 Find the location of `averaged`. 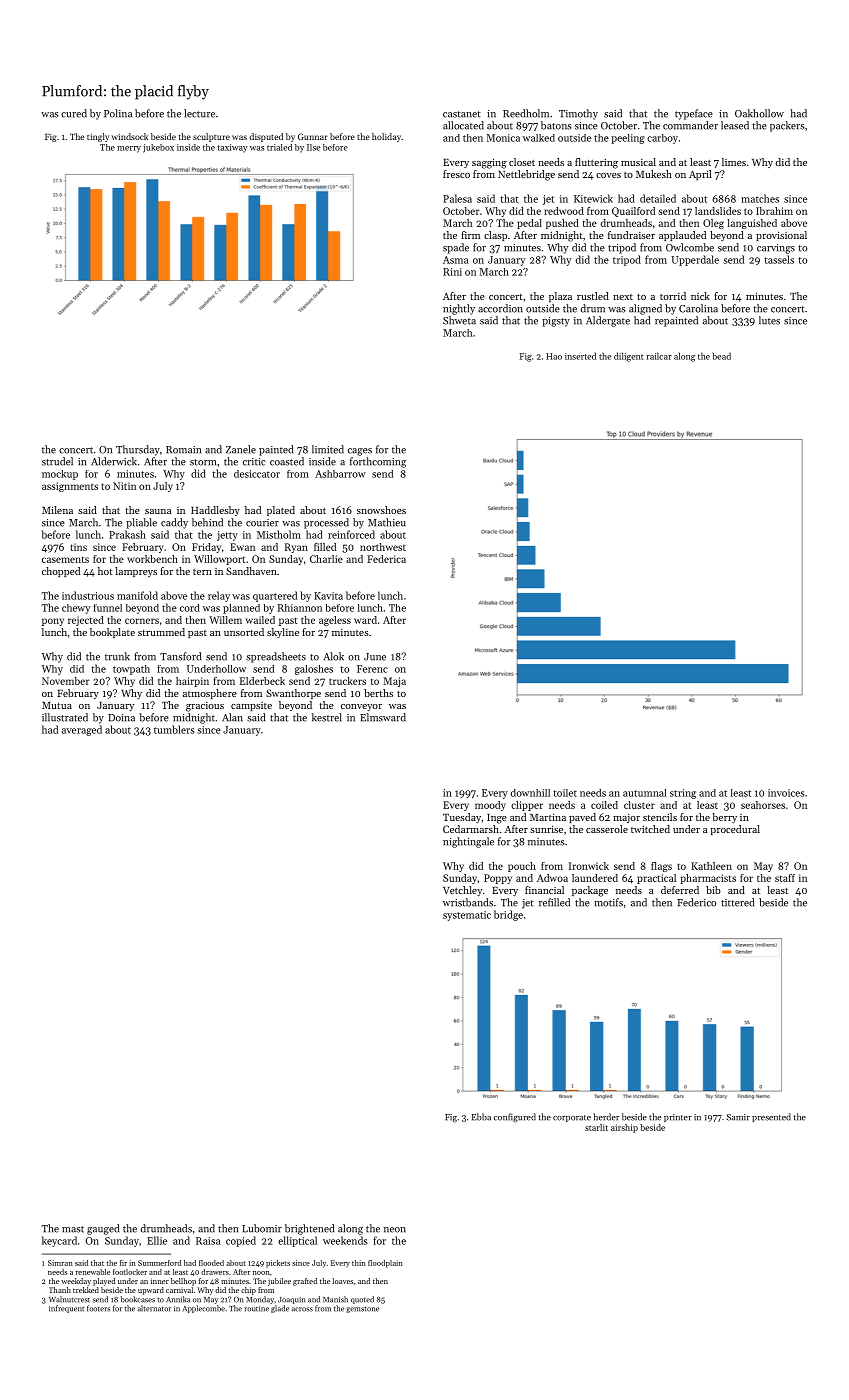

averaged is located at coordinates (82, 730).
